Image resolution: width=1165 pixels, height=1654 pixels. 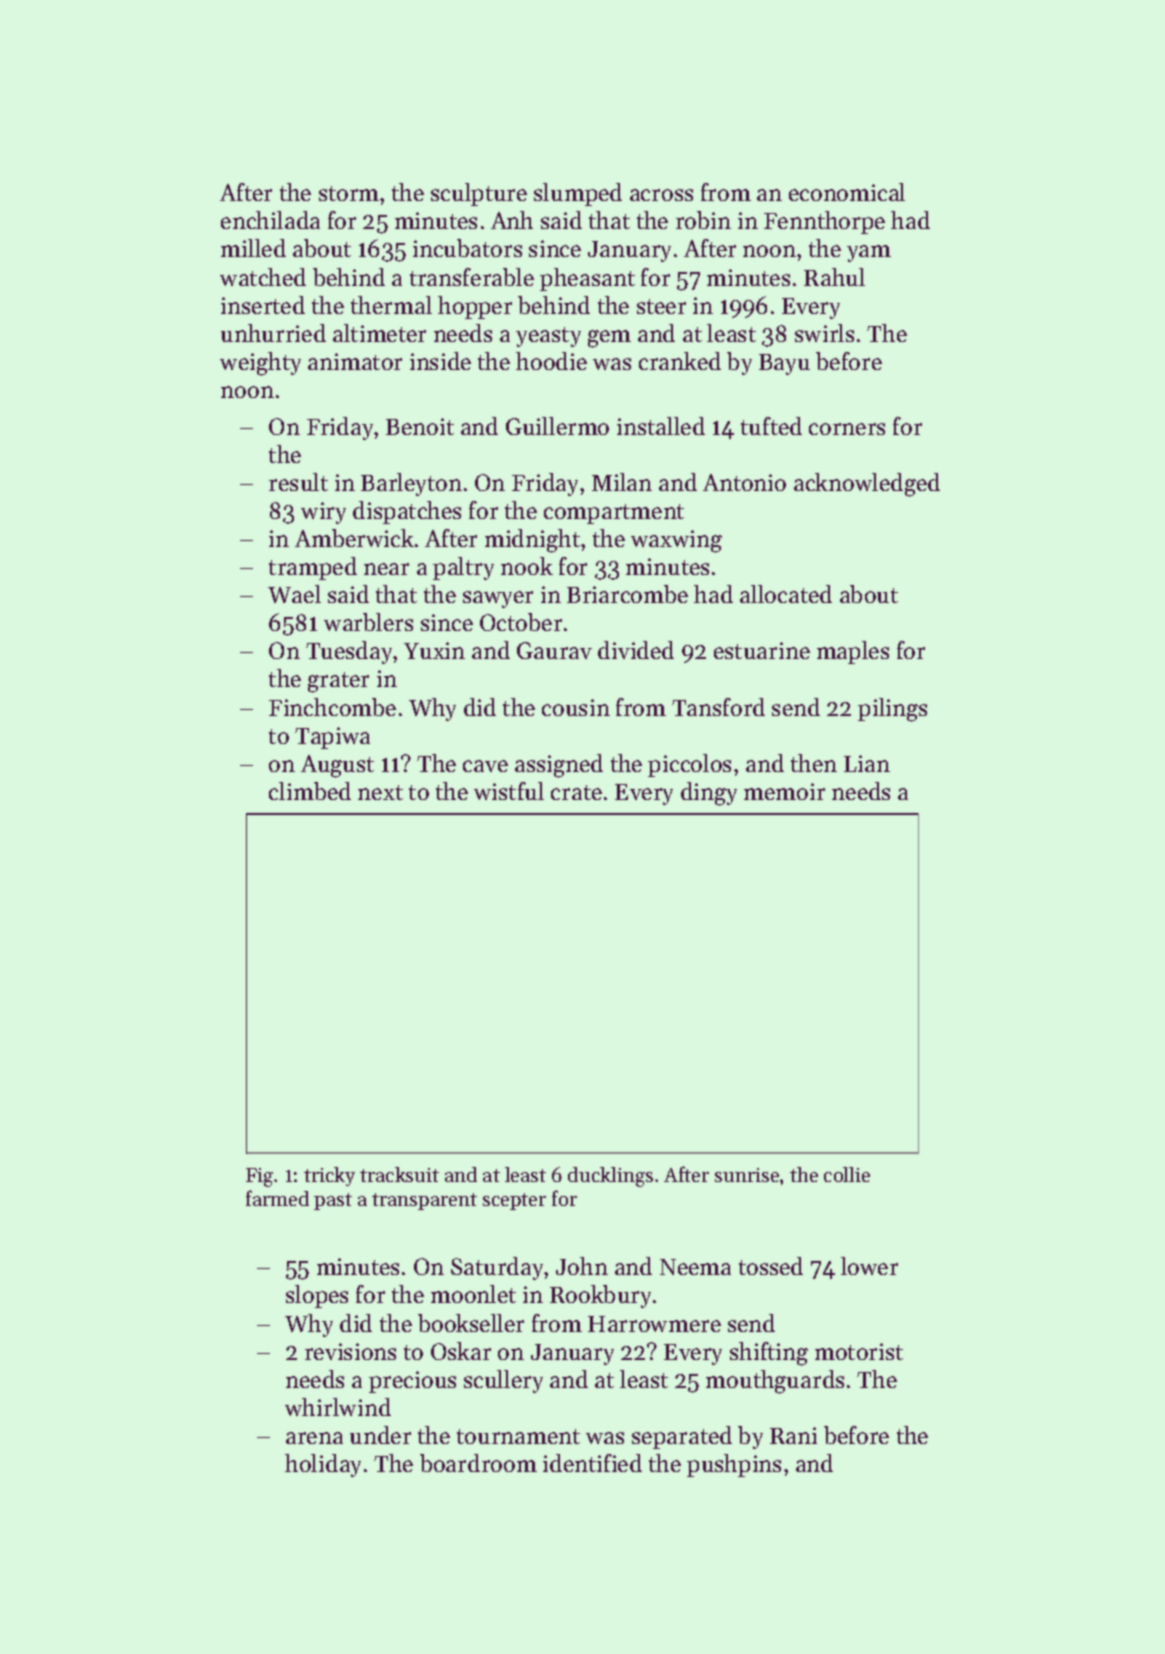 What do you see at coordinates (654, 1324) in the page?
I see `Harrowmere` at bounding box center [654, 1324].
